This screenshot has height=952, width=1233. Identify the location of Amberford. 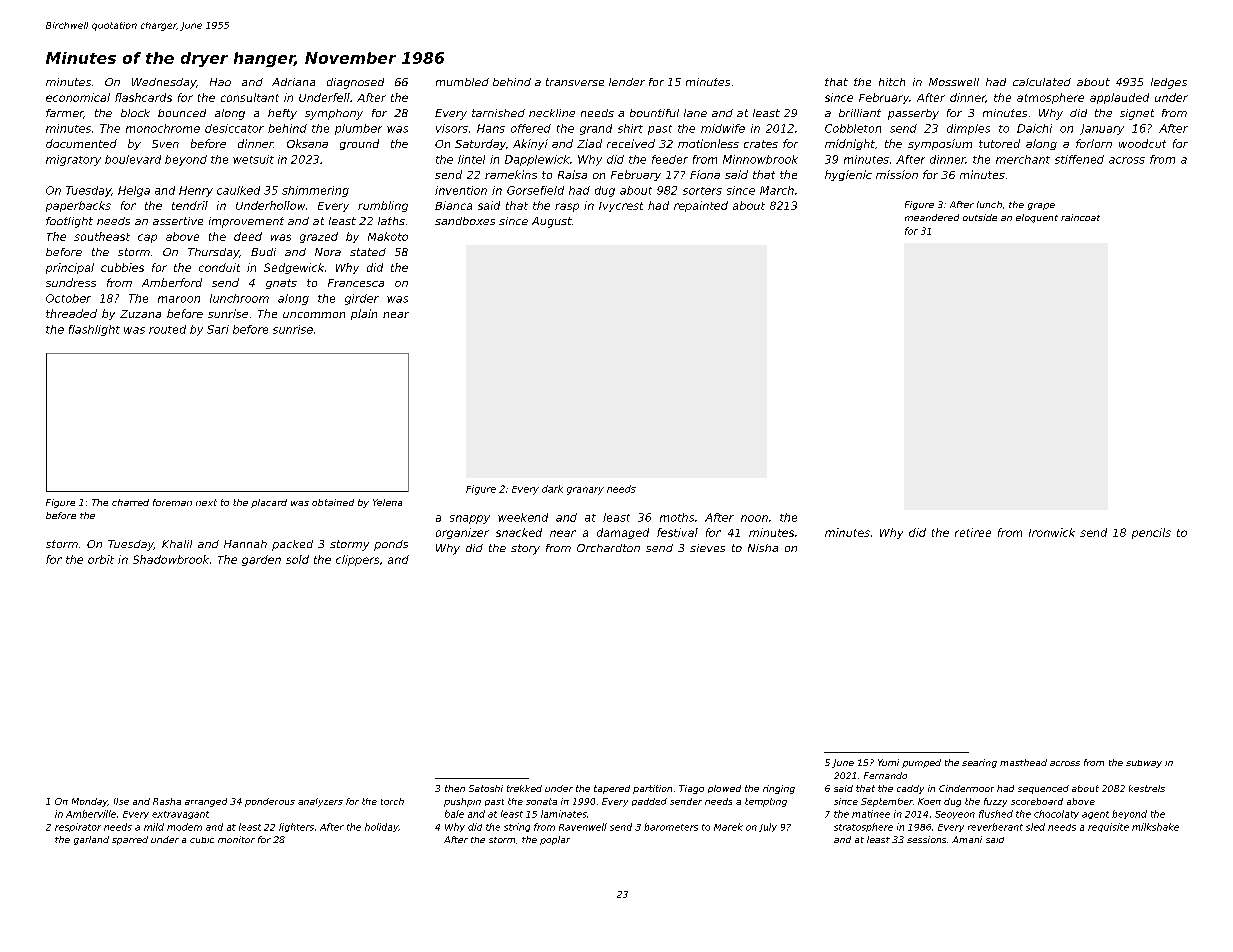
(172, 282).
